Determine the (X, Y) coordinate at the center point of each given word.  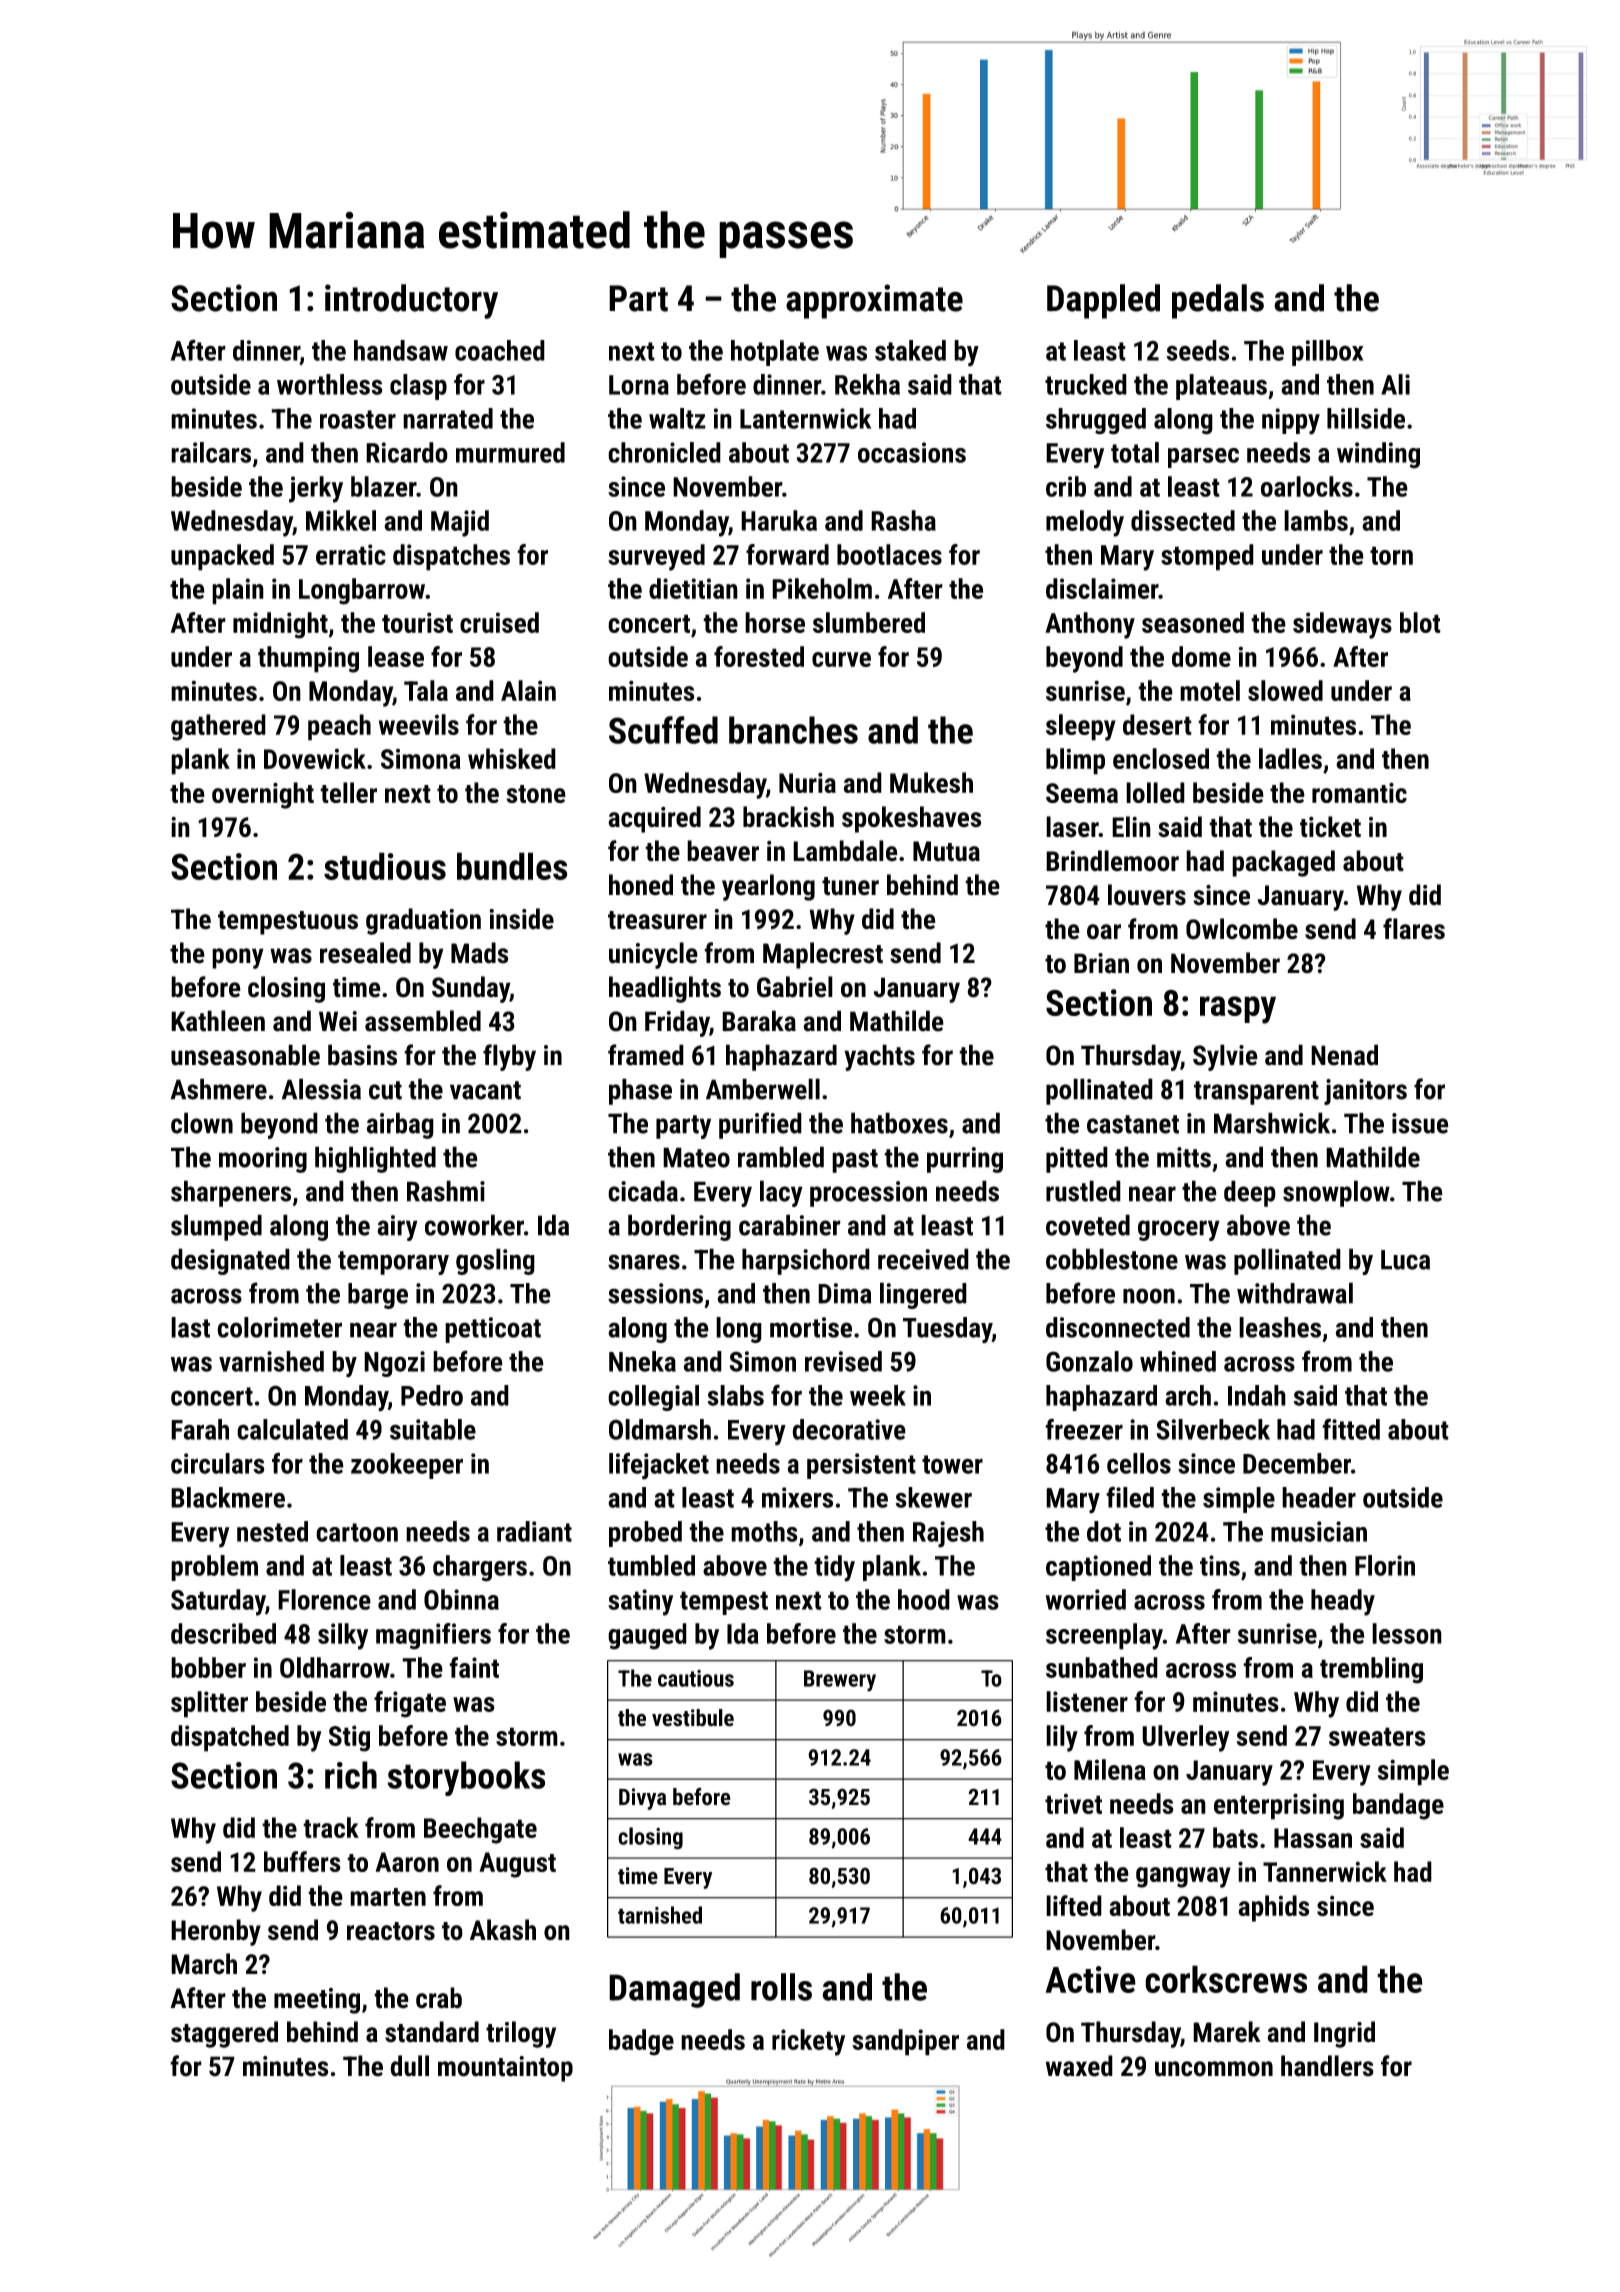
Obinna (461, 1599)
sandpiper (905, 2042)
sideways (1342, 625)
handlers (1327, 2066)
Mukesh (931, 782)
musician (1319, 1531)
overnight (263, 795)
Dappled (1103, 301)
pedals (1218, 301)
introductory (411, 301)
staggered (224, 2034)
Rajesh (948, 1534)
